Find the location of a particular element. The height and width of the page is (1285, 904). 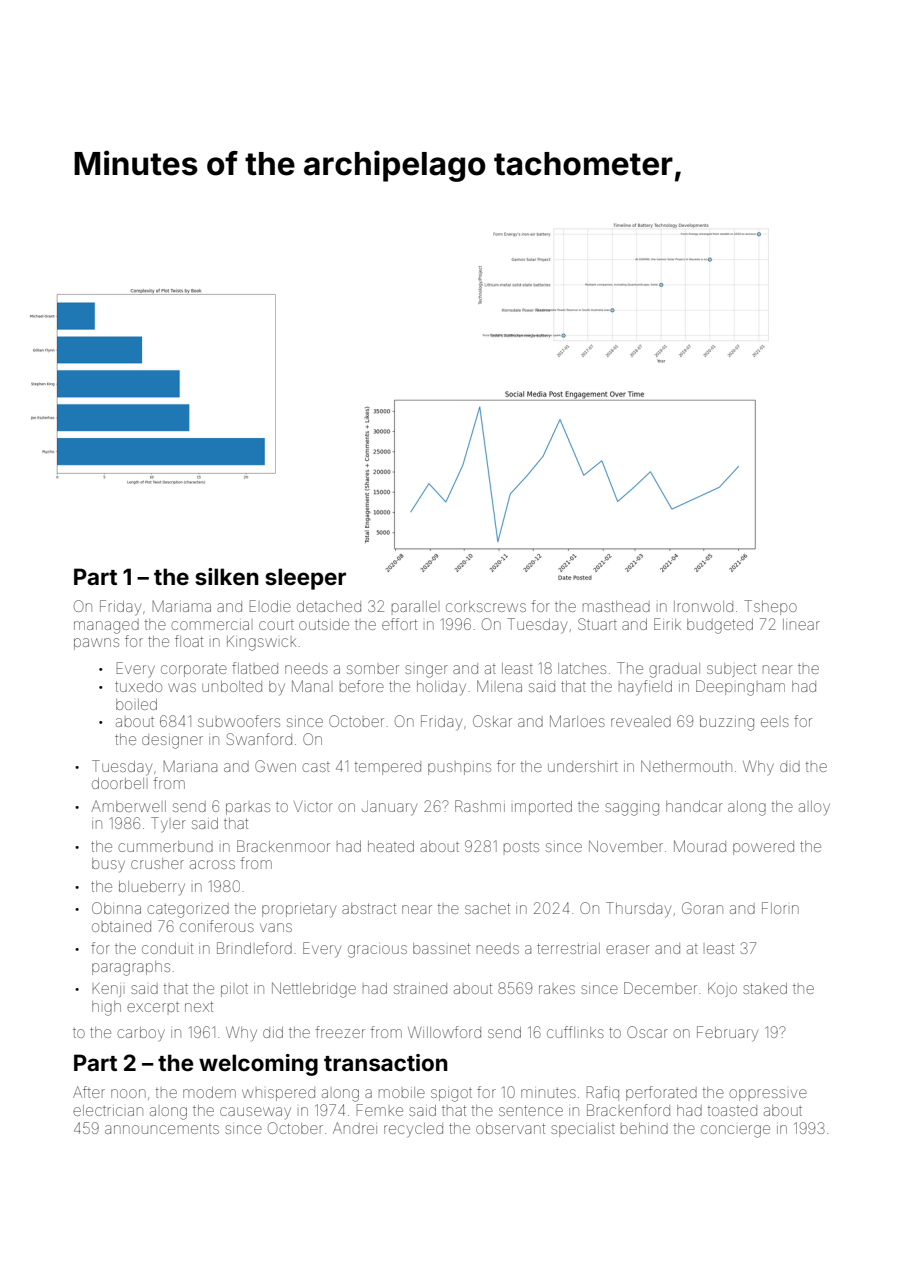

tempered is located at coordinates (388, 768).
